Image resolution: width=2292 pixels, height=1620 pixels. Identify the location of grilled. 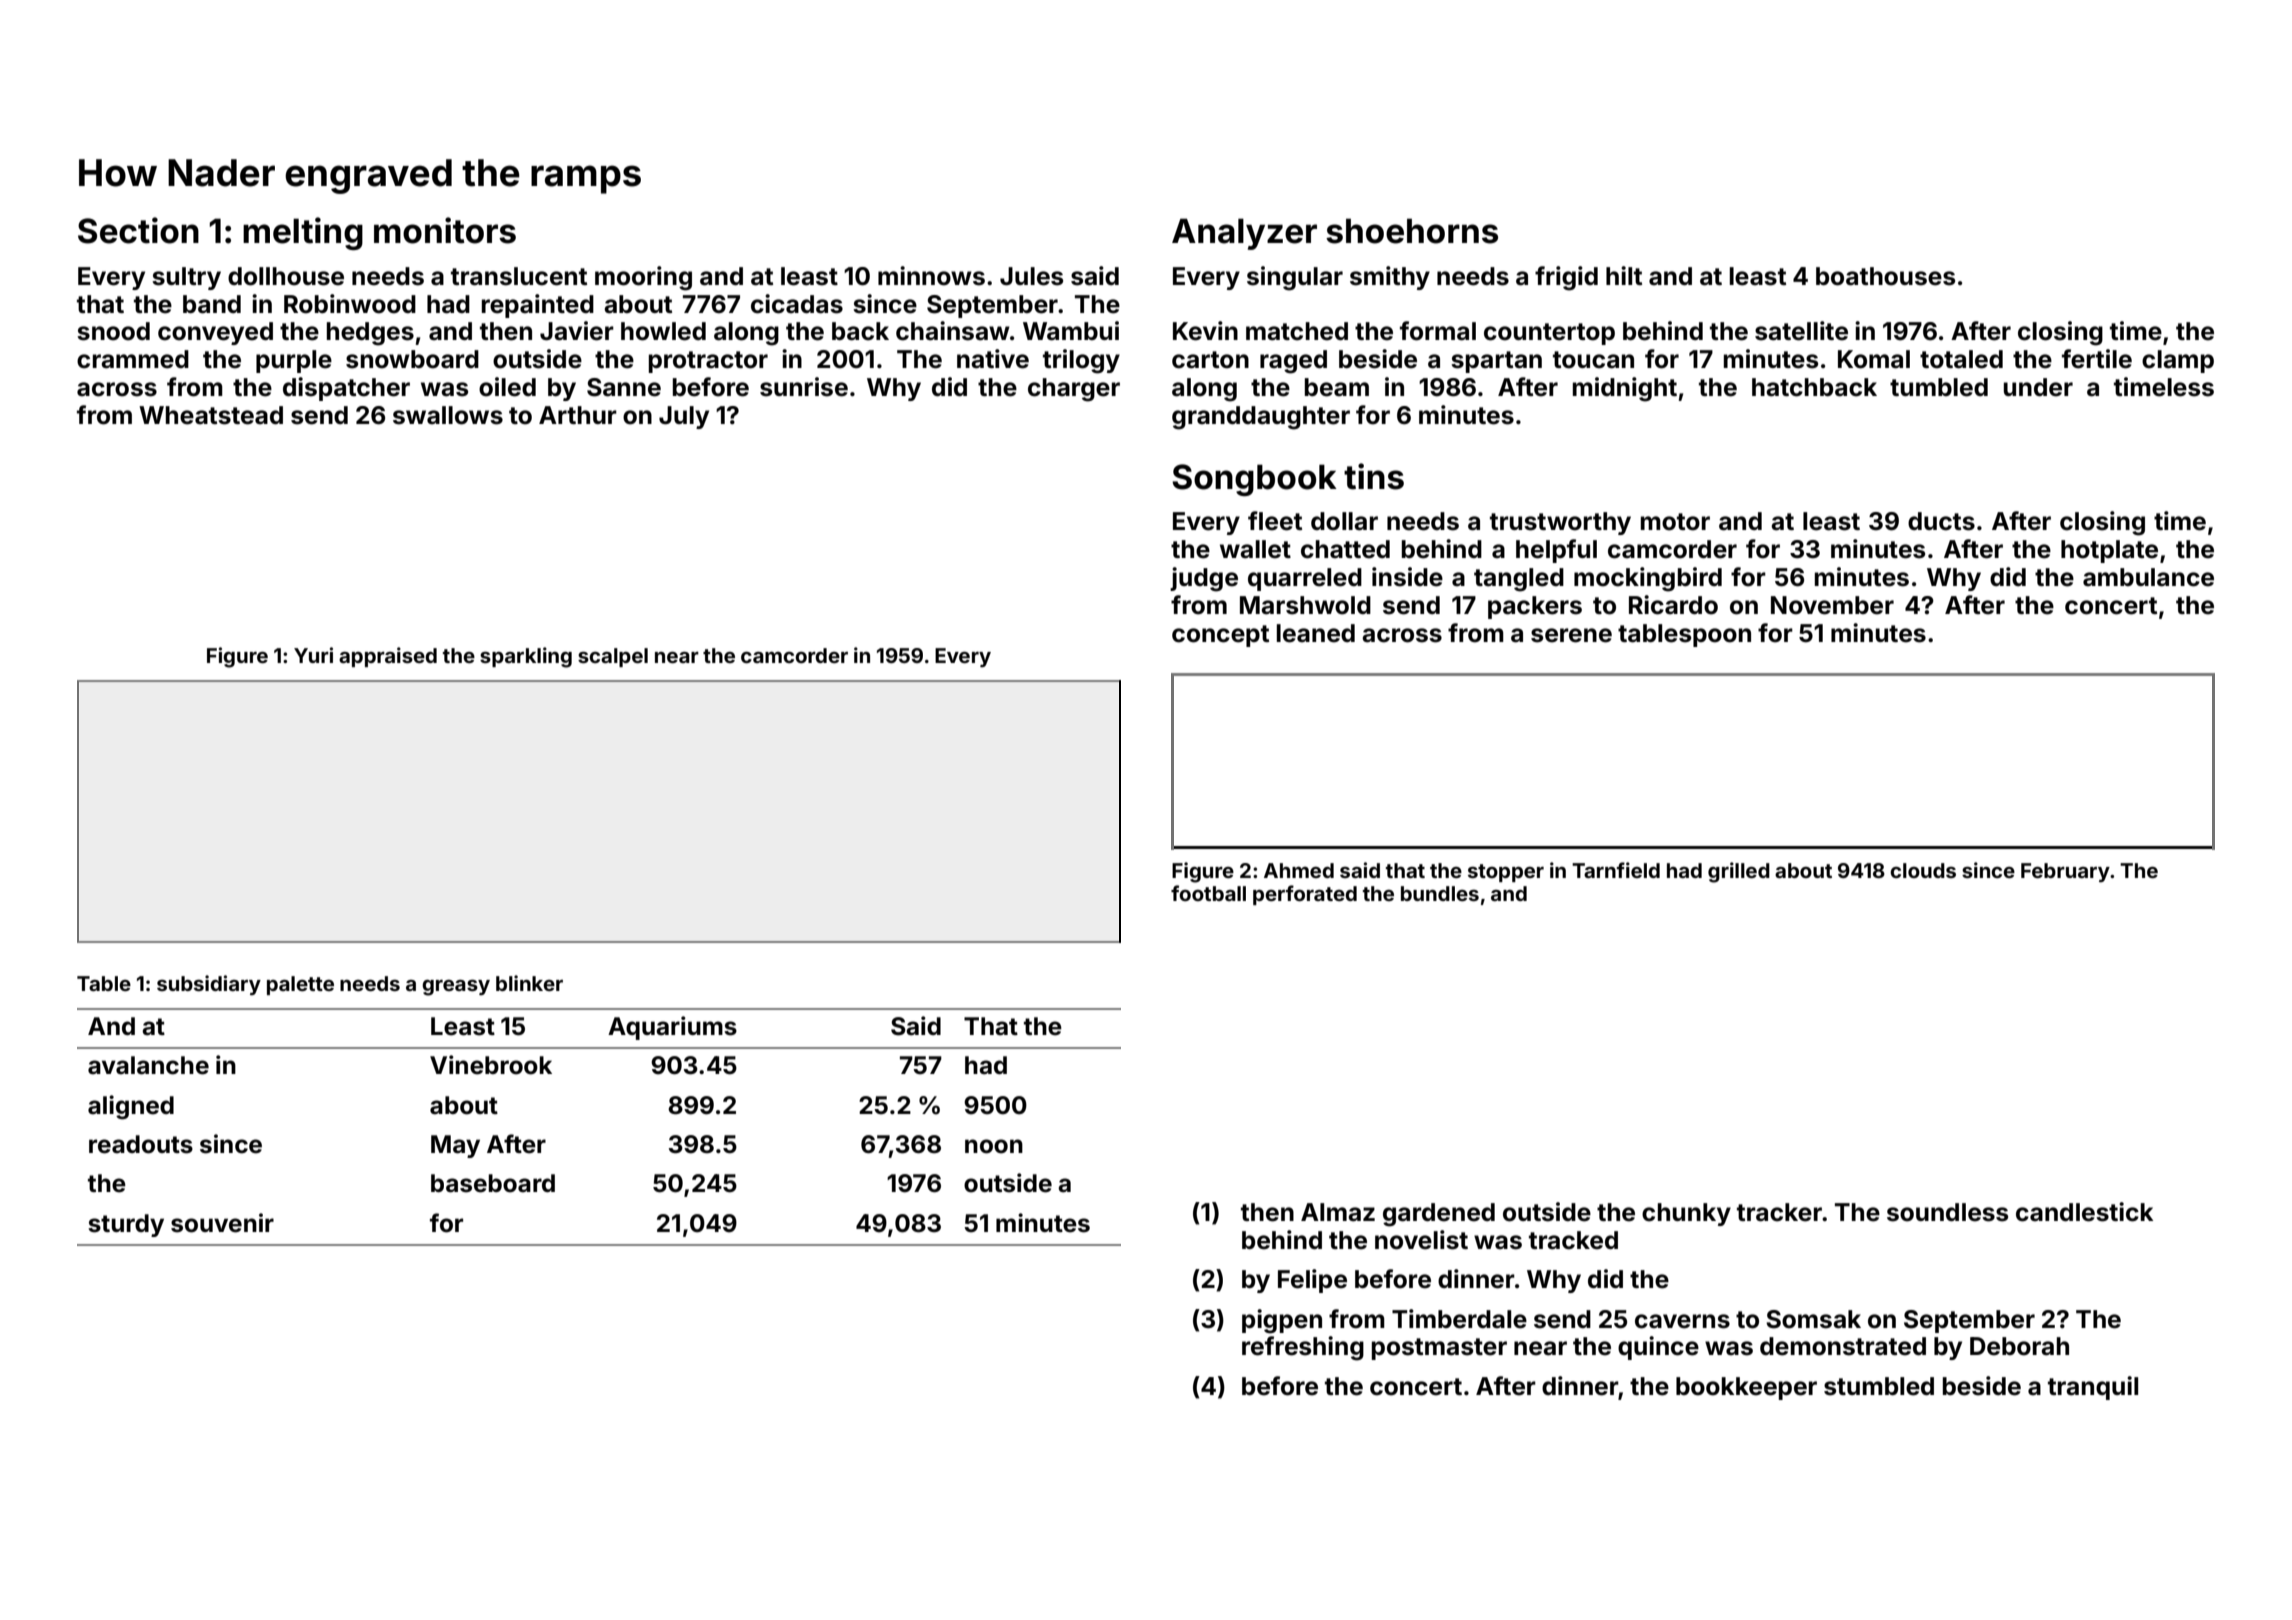
(1739, 872).
